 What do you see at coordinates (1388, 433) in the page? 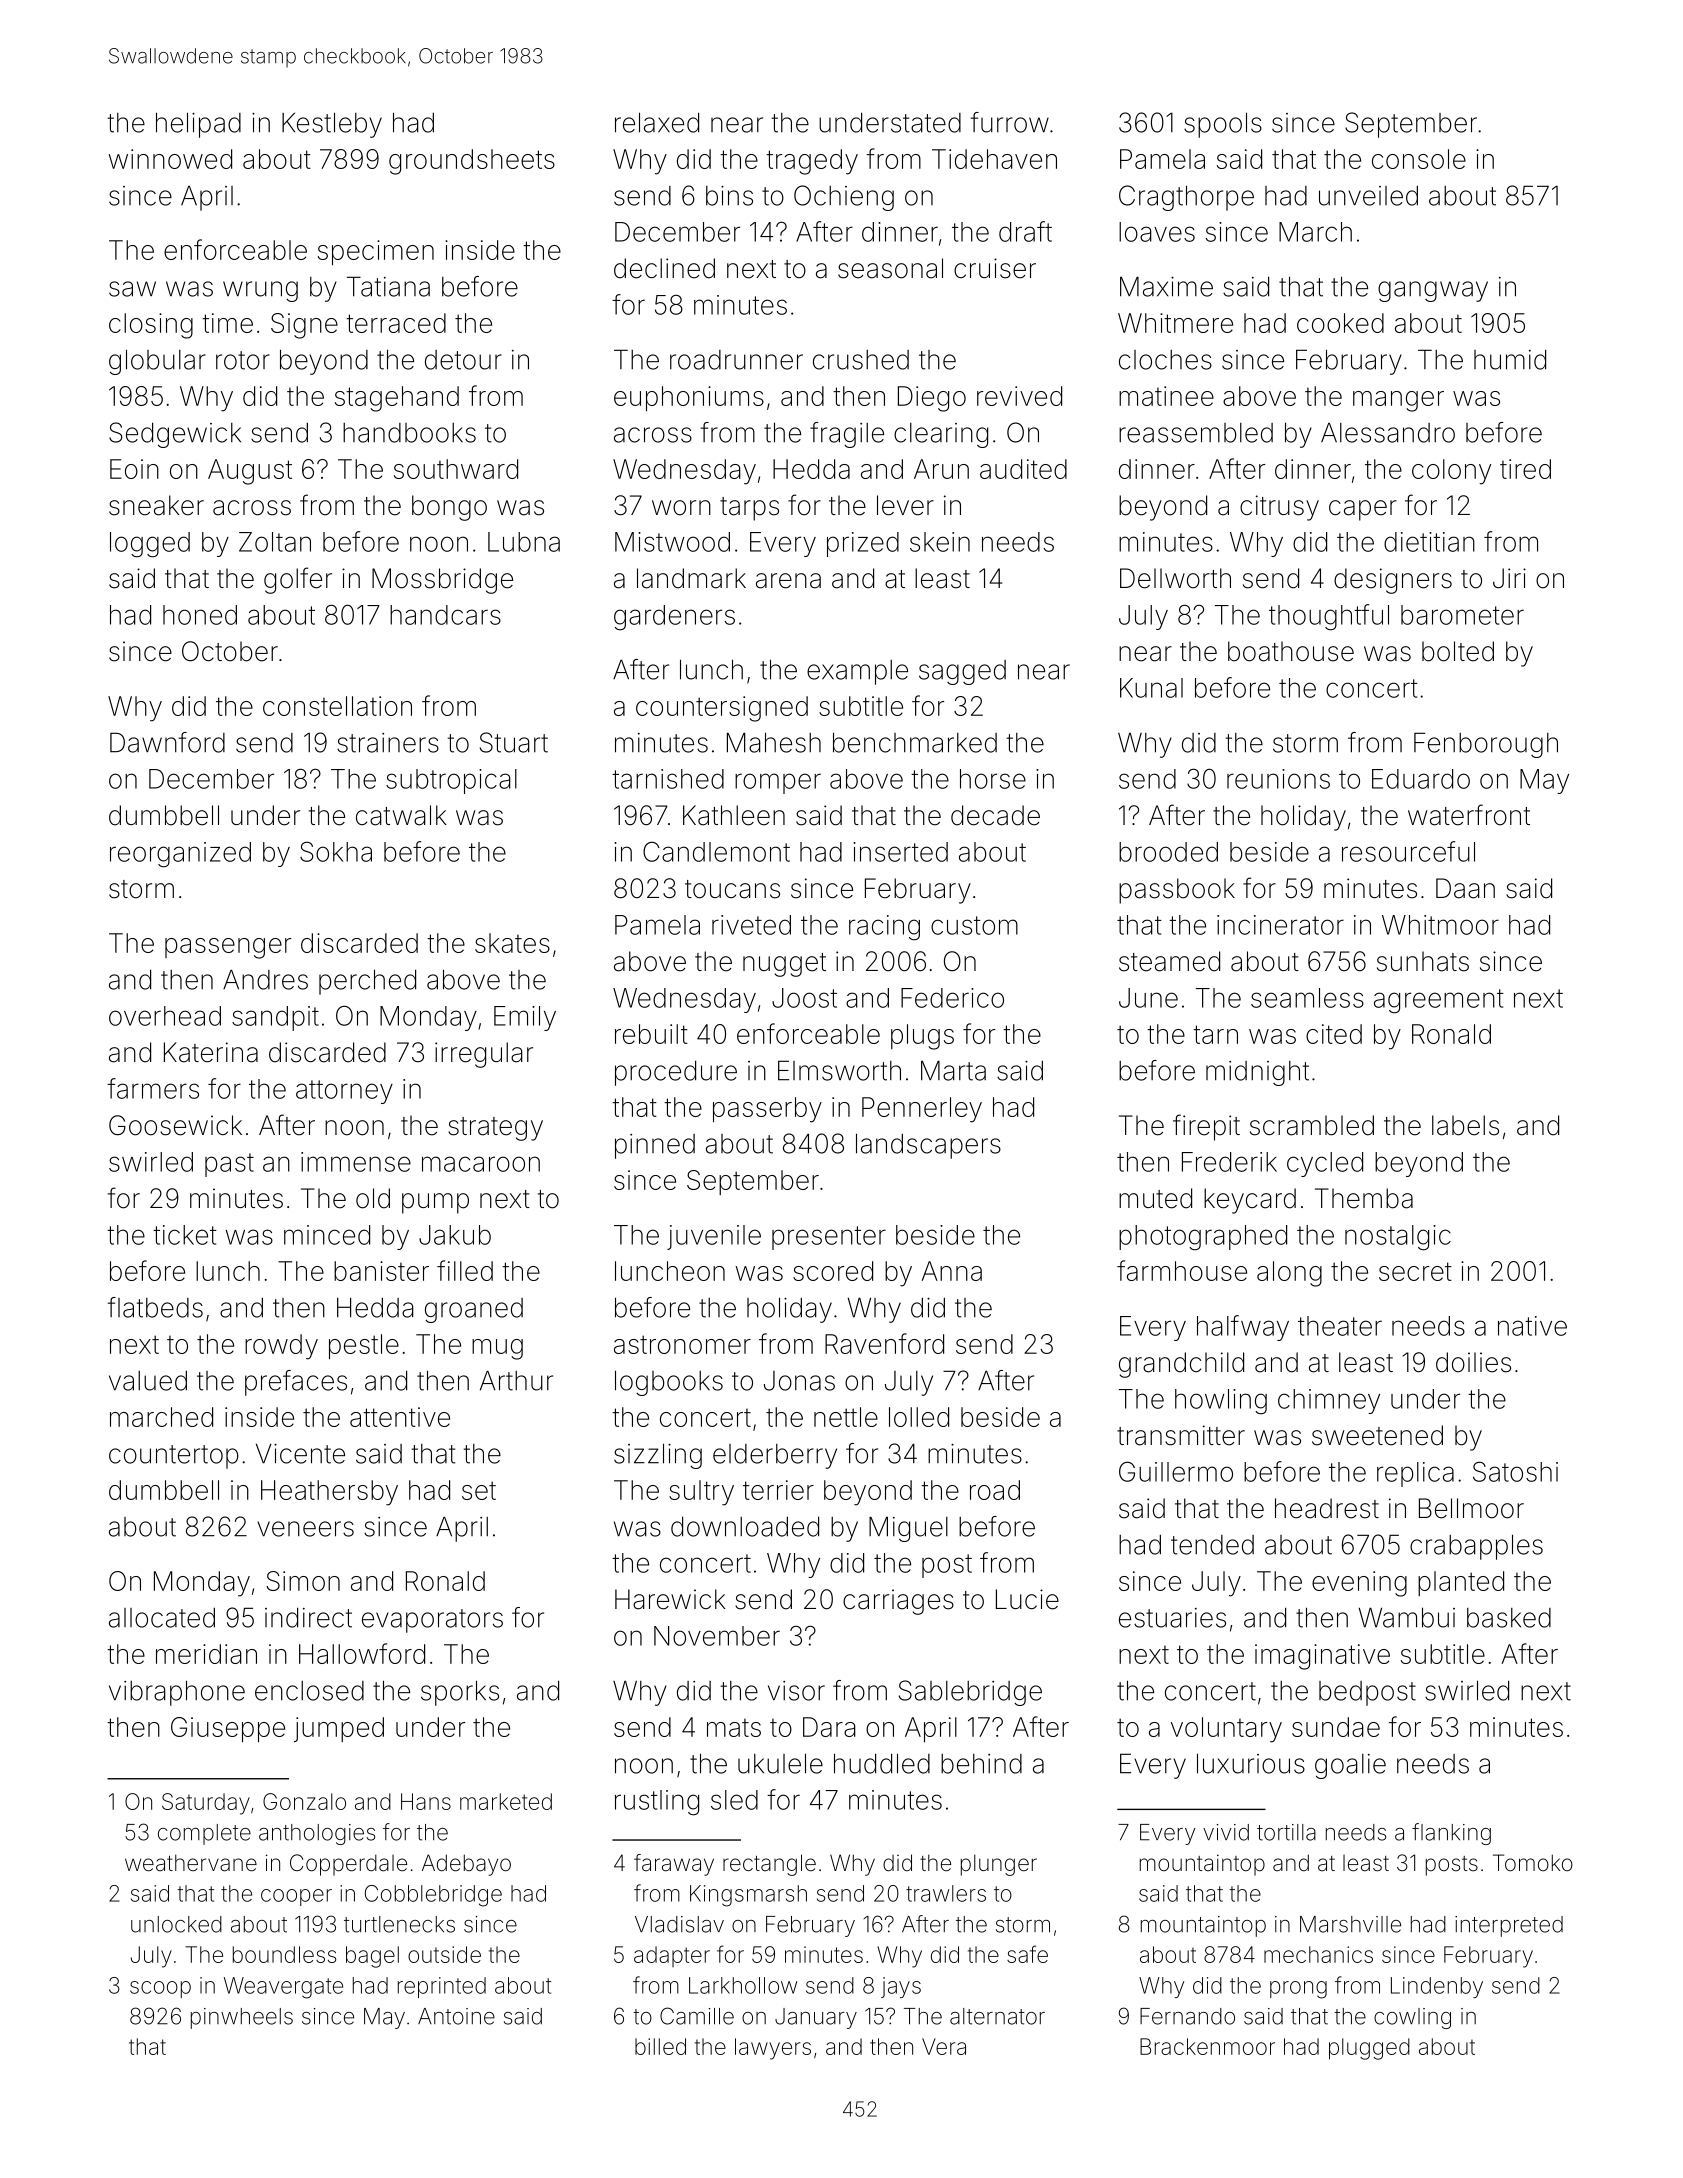
I see `Alessandro` at bounding box center [1388, 433].
